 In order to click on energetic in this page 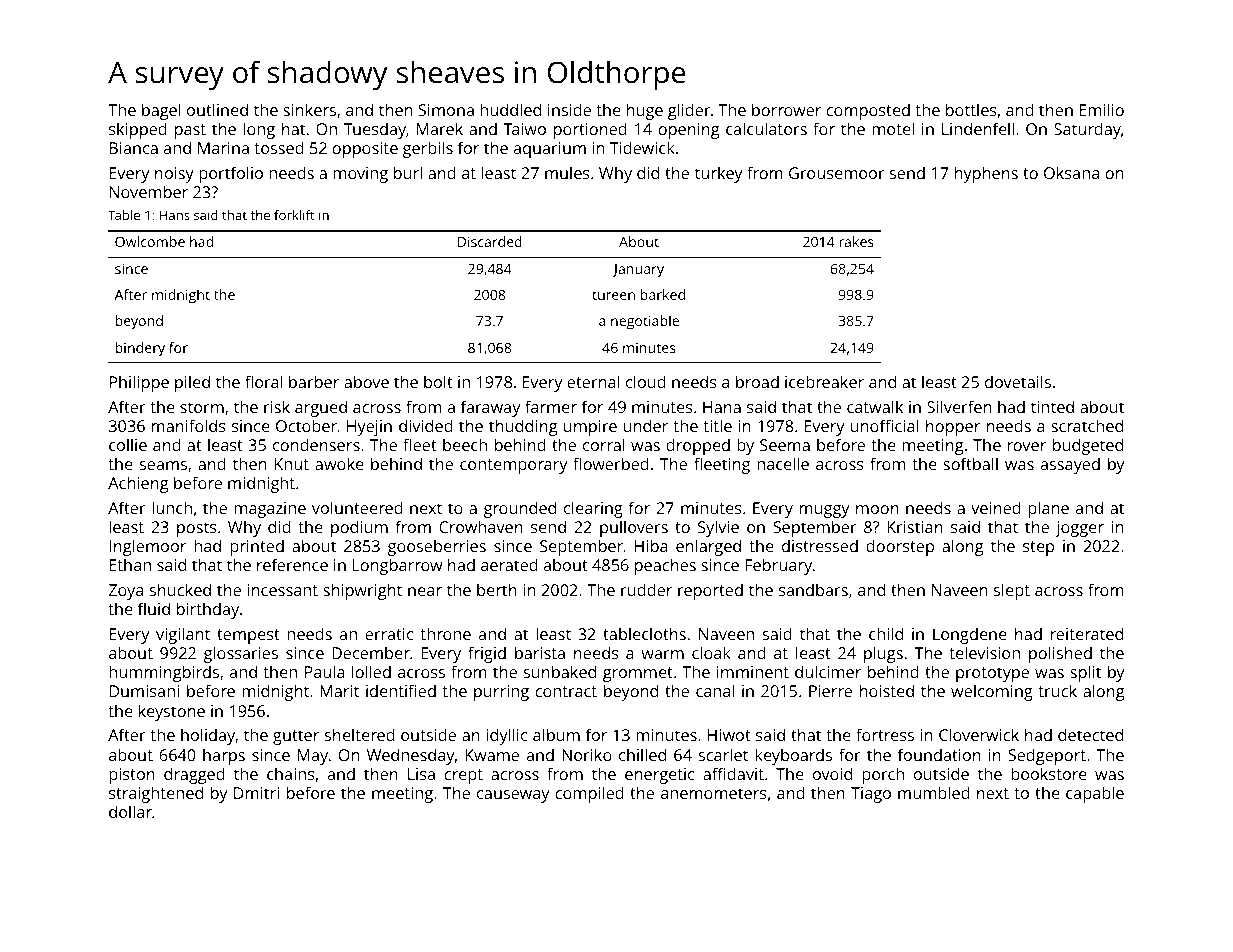, I will do `click(659, 776)`.
